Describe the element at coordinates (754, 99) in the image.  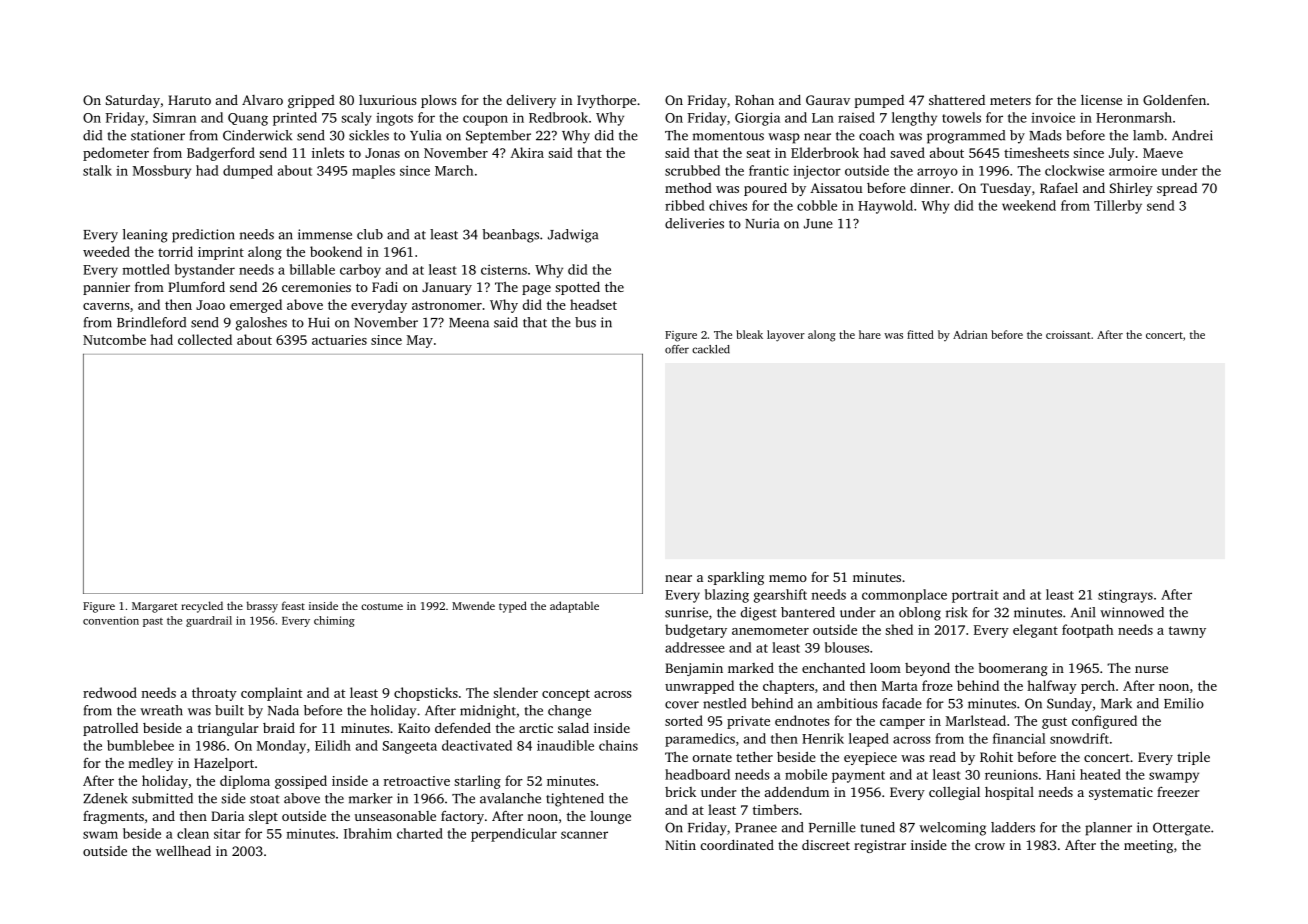
I see `Rohan` at that location.
